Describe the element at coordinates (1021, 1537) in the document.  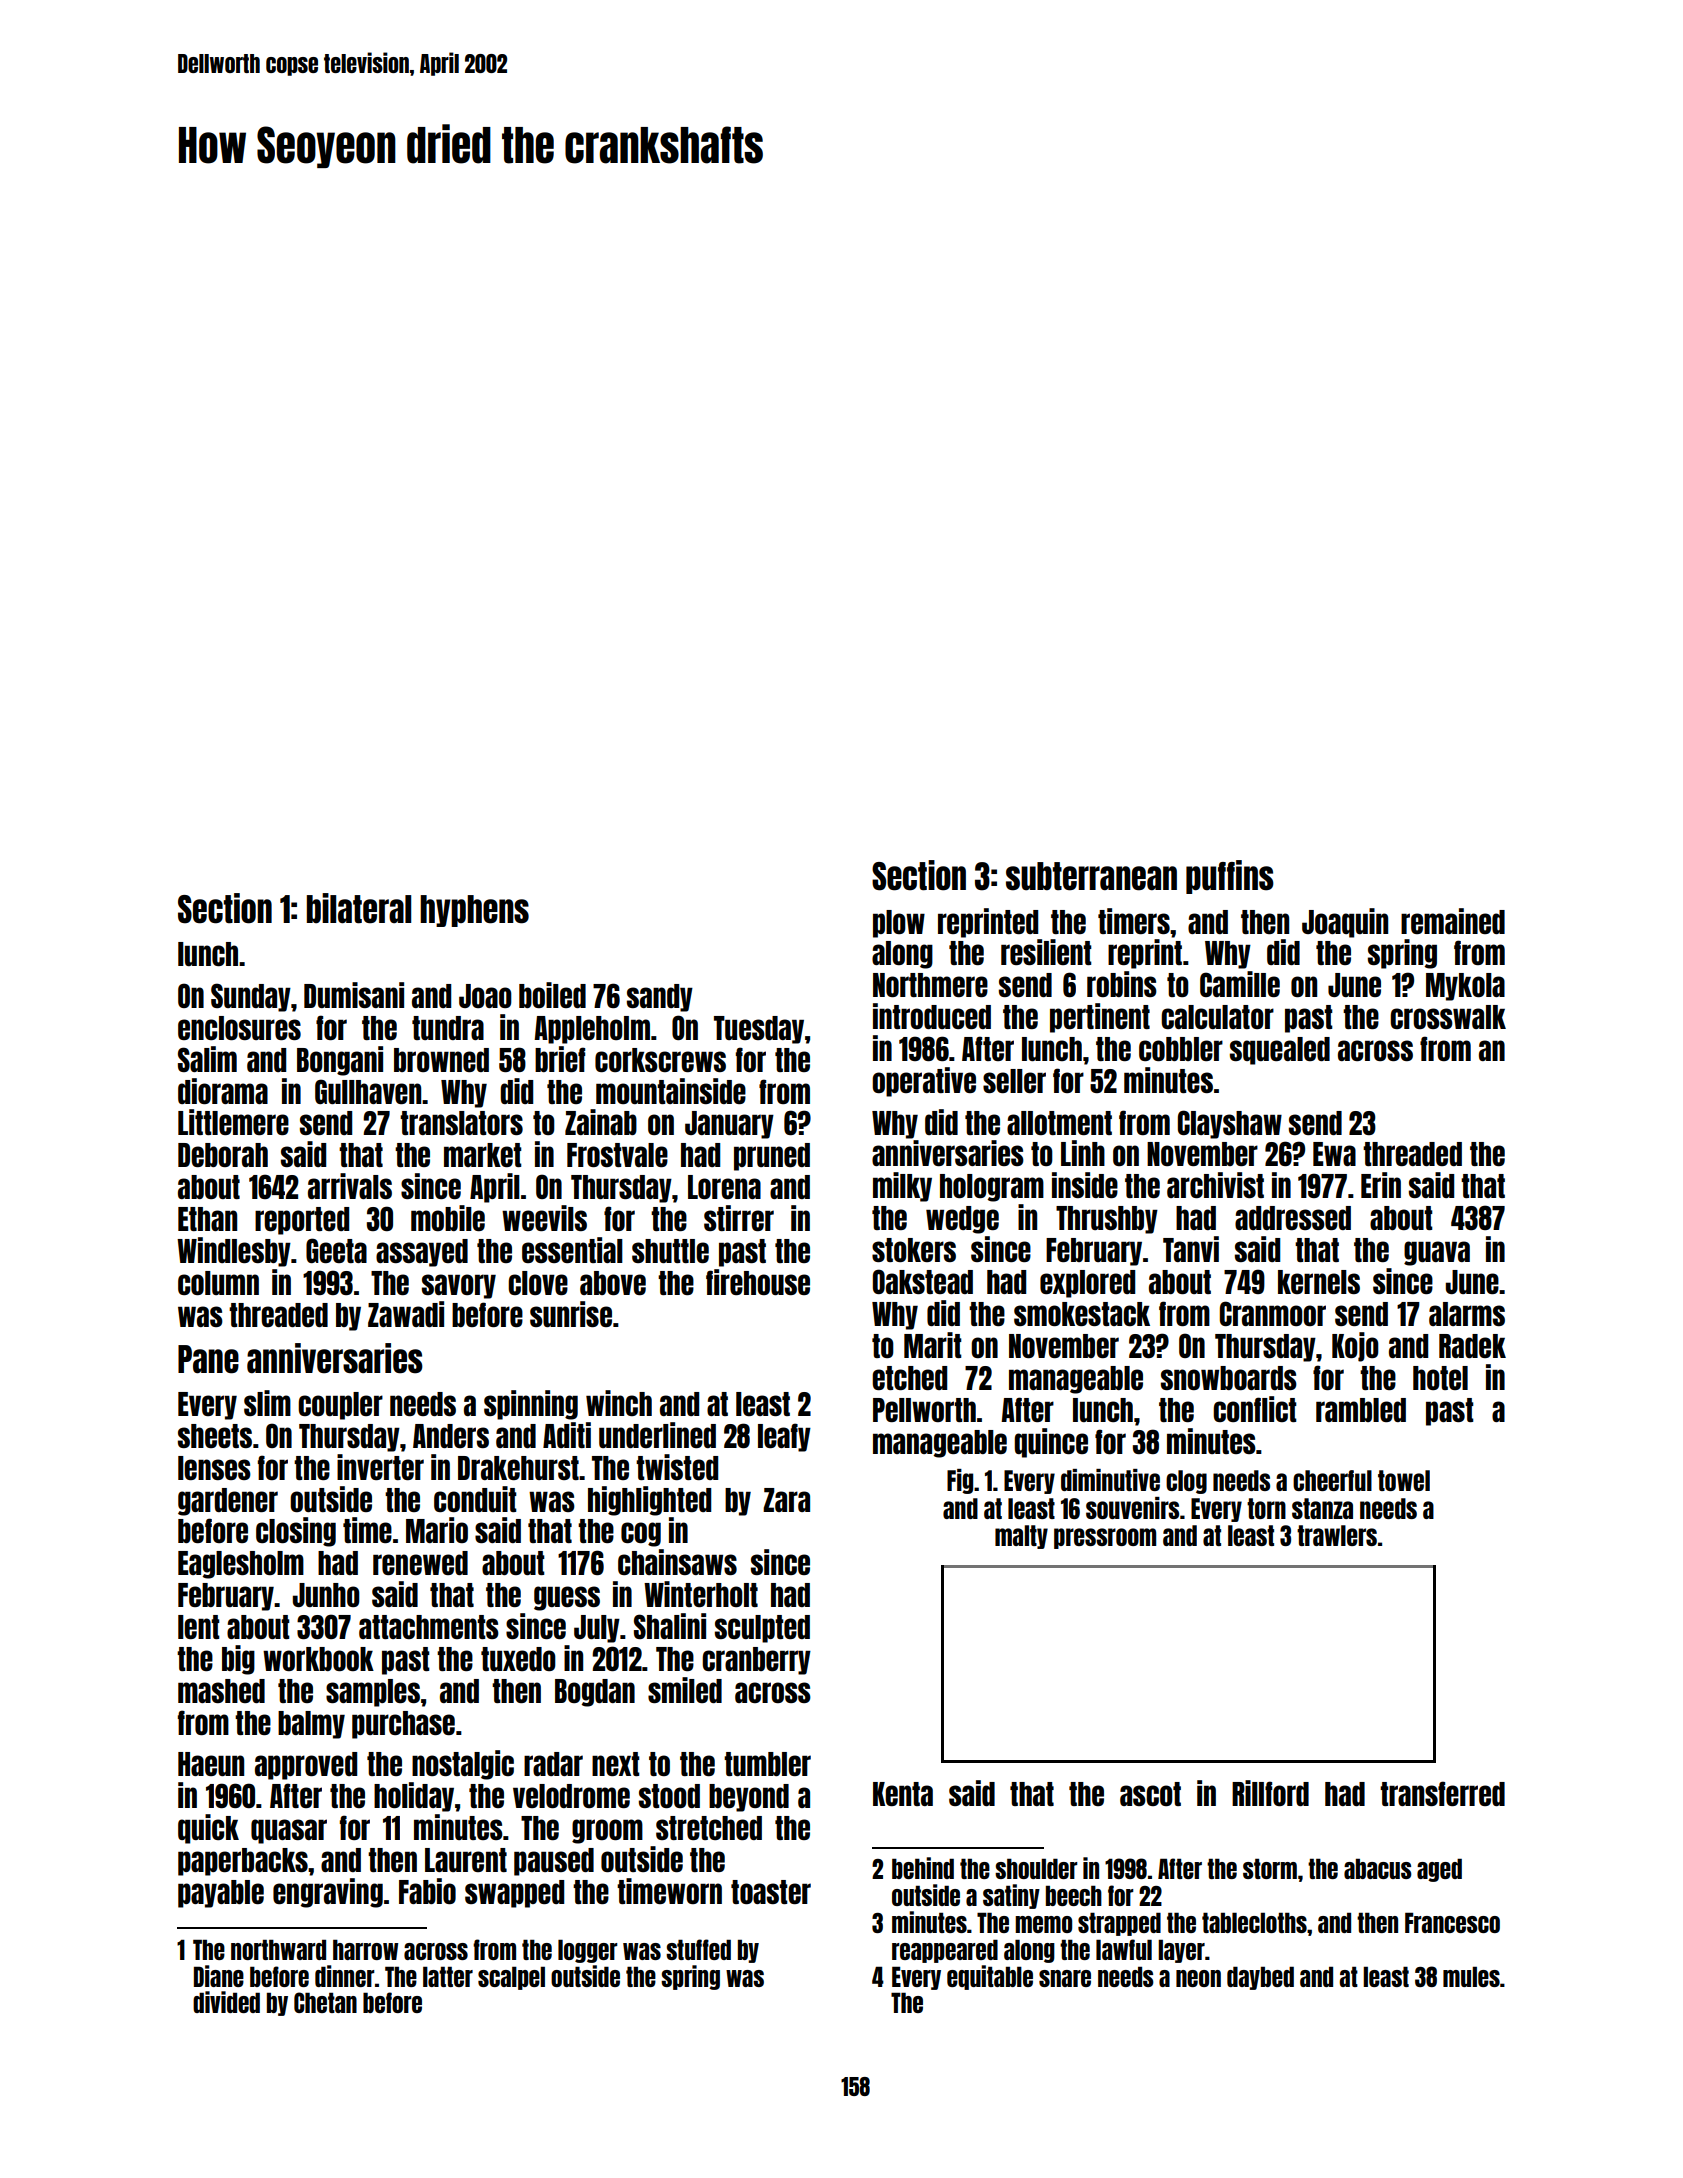
I see `malty` at that location.
